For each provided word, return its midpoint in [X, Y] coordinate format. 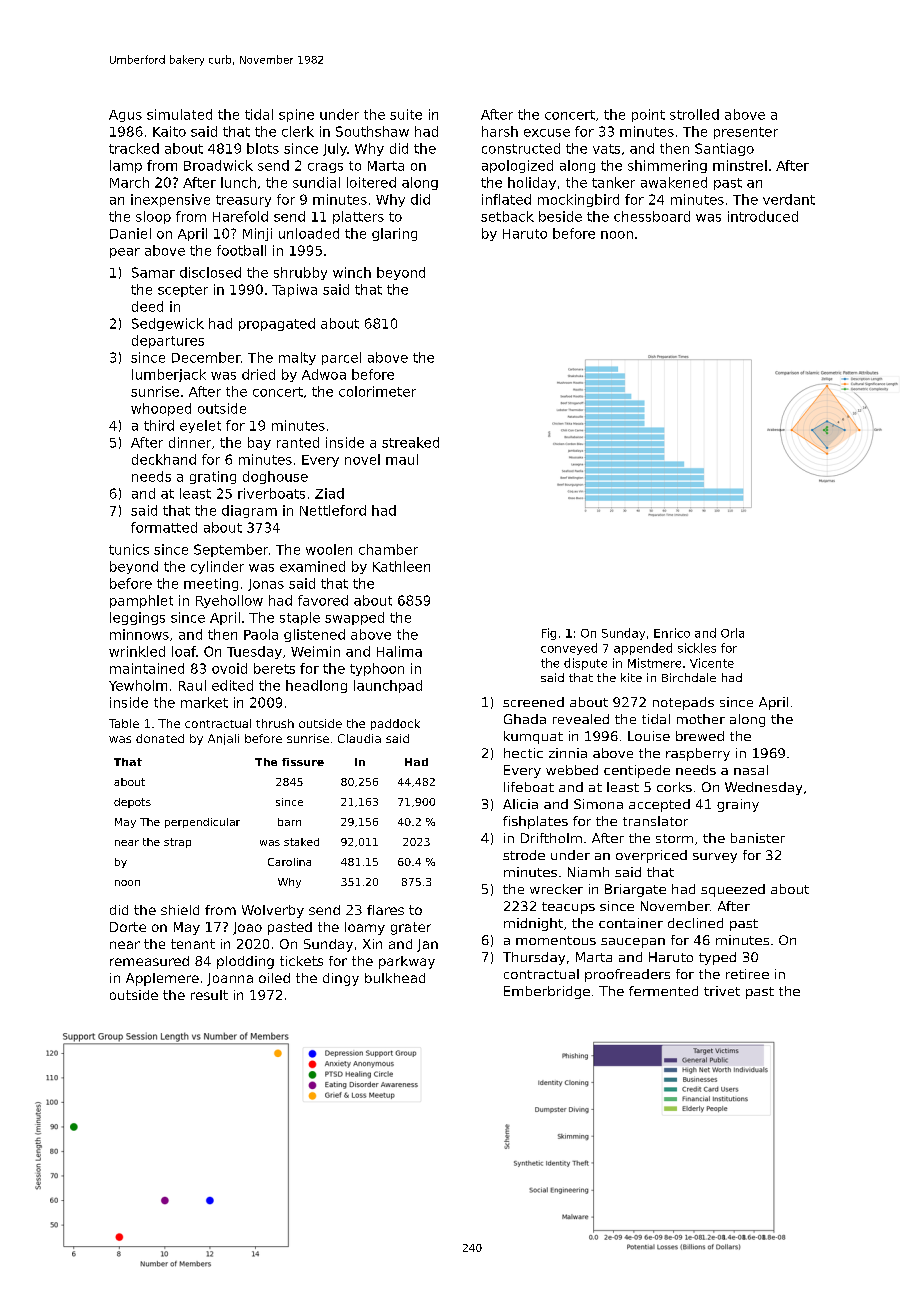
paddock [395, 724]
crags [325, 168]
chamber [388, 549]
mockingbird [578, 200]
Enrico [672, 633]
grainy [738, 805]
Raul [192, 685]
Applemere [162, 979]
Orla [732, 633]
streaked [410, 442]
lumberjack [169, 375]
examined [312, 566]
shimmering [667, 166]
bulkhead [395, 978]
